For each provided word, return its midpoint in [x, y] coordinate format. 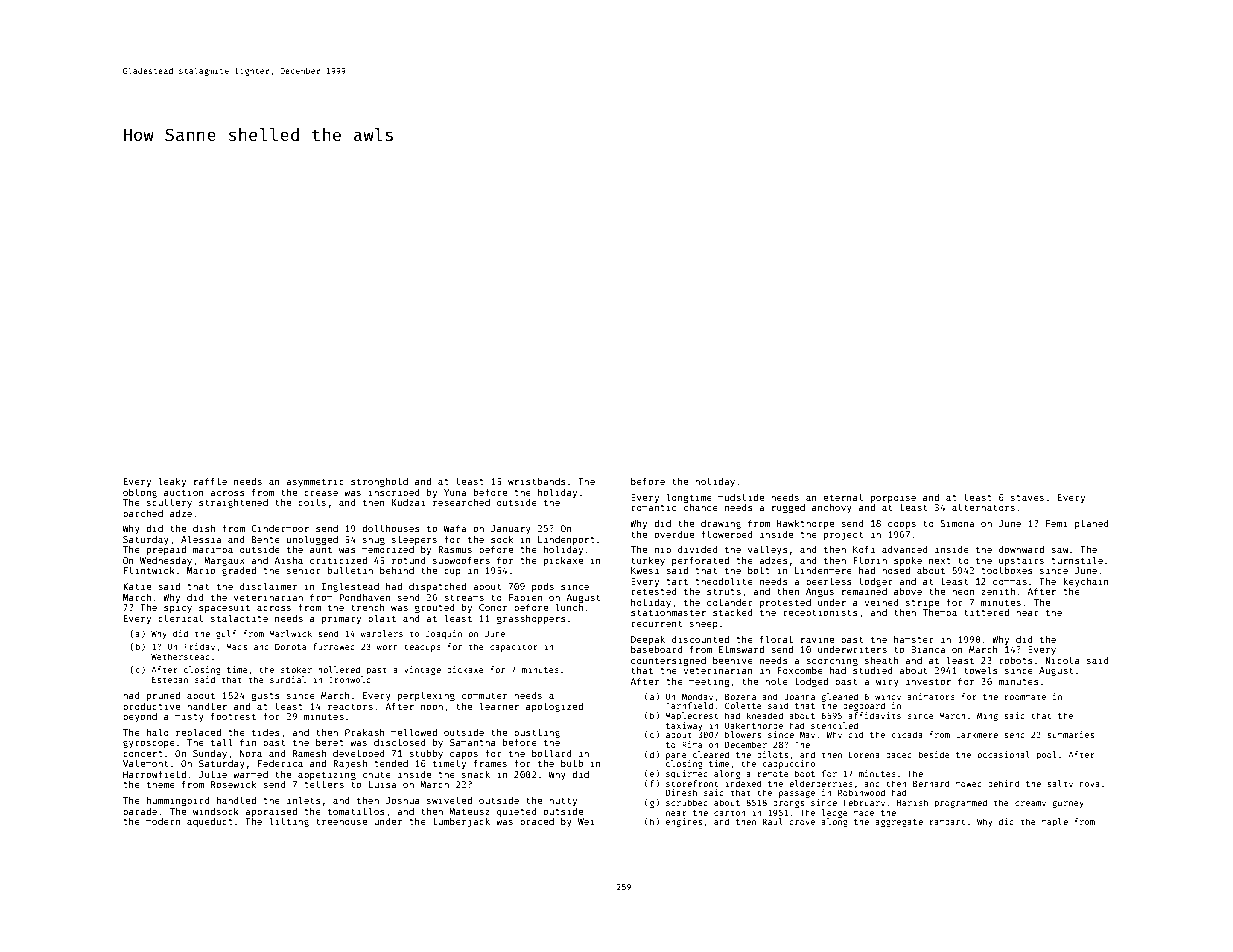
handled [236, 800]
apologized [554, 707]
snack [476, 774]
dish [204, 528]
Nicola [1062, 660]
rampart [947, 823]
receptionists [820, 613]
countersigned [668, 661]
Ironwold [350, 679]
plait [382, 619]
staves [1027, 498]
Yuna [455, 492]
